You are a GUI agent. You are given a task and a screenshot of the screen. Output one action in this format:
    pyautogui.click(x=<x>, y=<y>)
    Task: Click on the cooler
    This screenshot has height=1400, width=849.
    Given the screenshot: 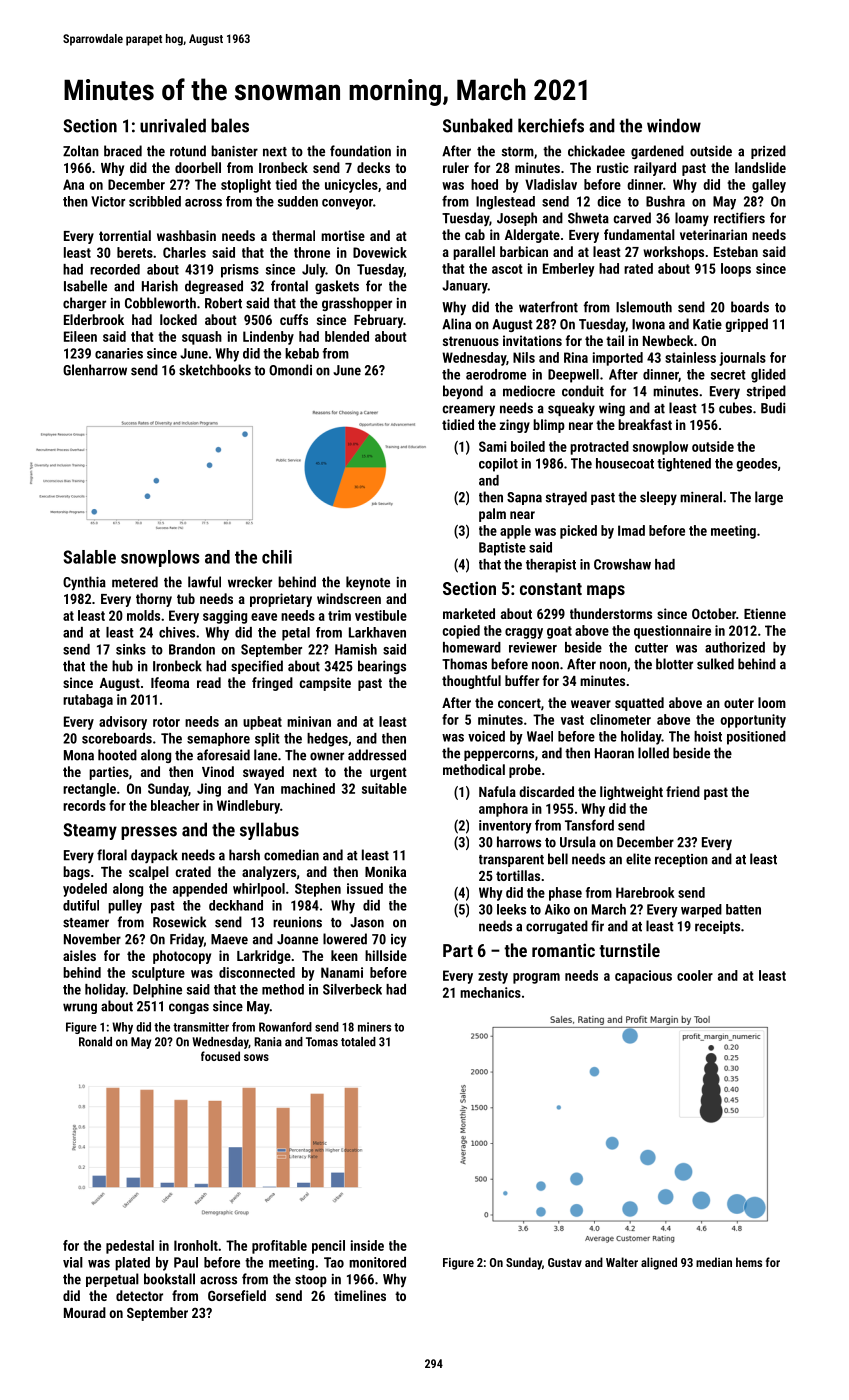 What is the action you would take?
    pyautogui.click(x=695, y=975)
